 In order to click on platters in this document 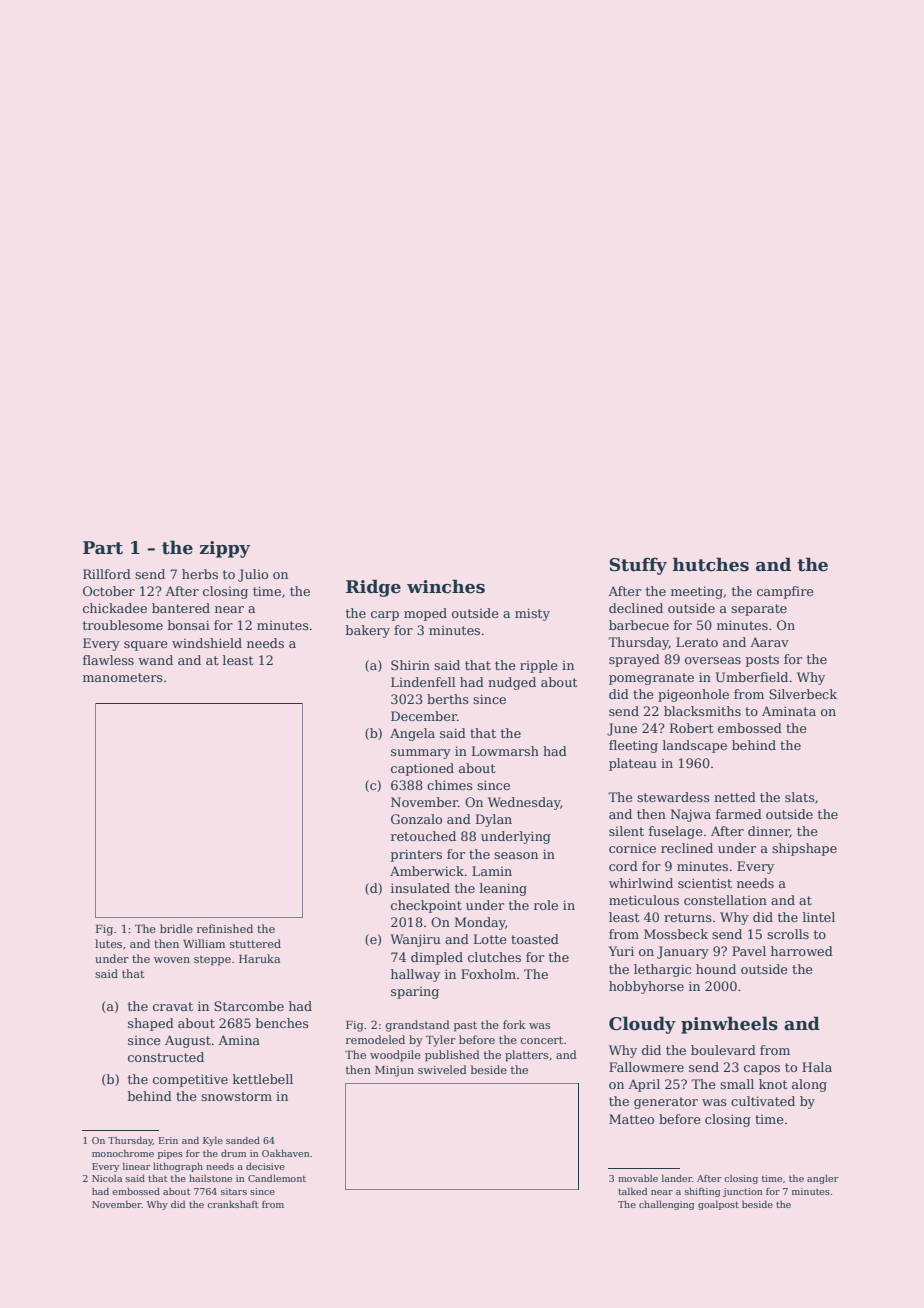, I will do `click(526, 1056)`.
